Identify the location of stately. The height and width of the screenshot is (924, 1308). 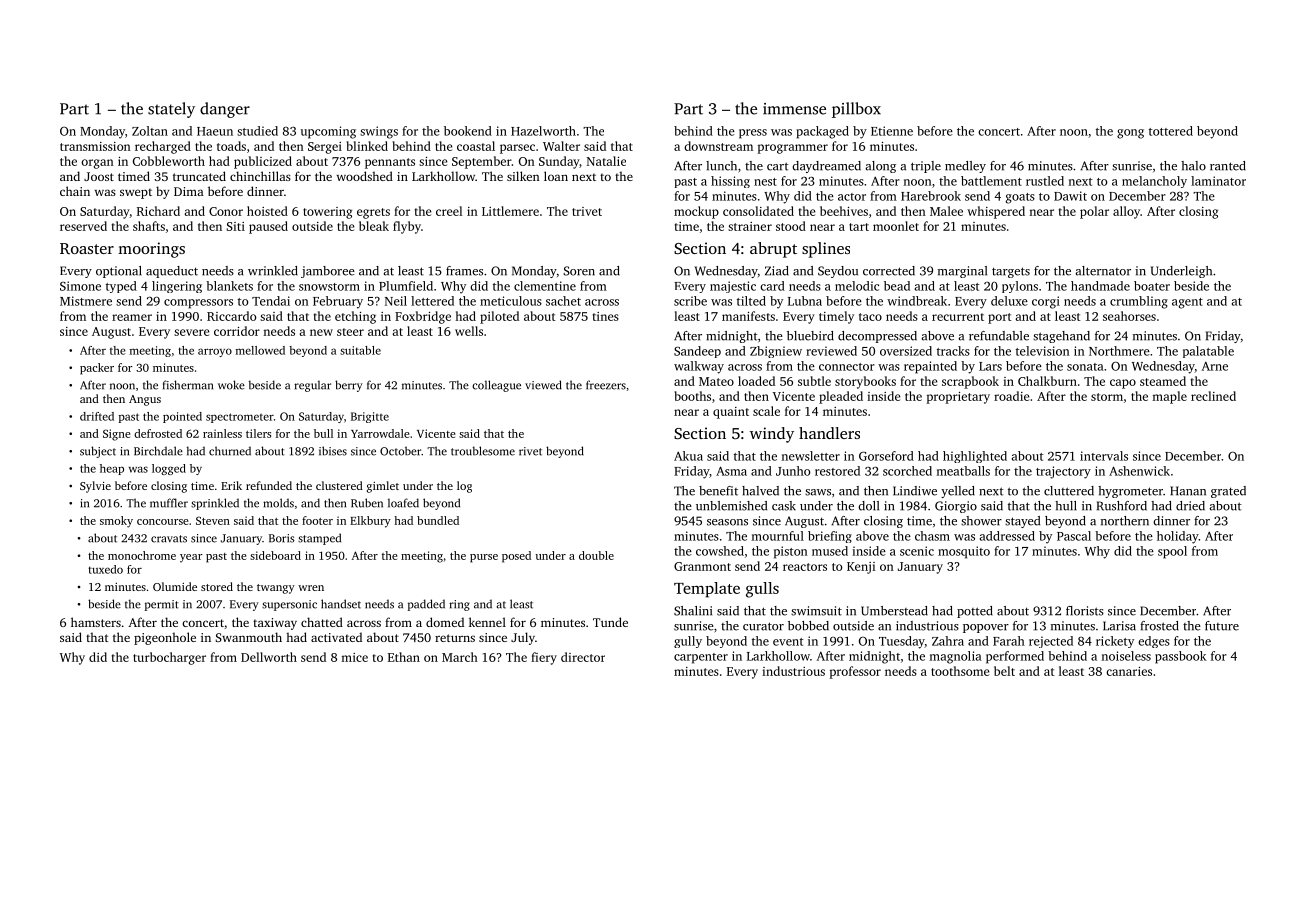
(171, 110).
